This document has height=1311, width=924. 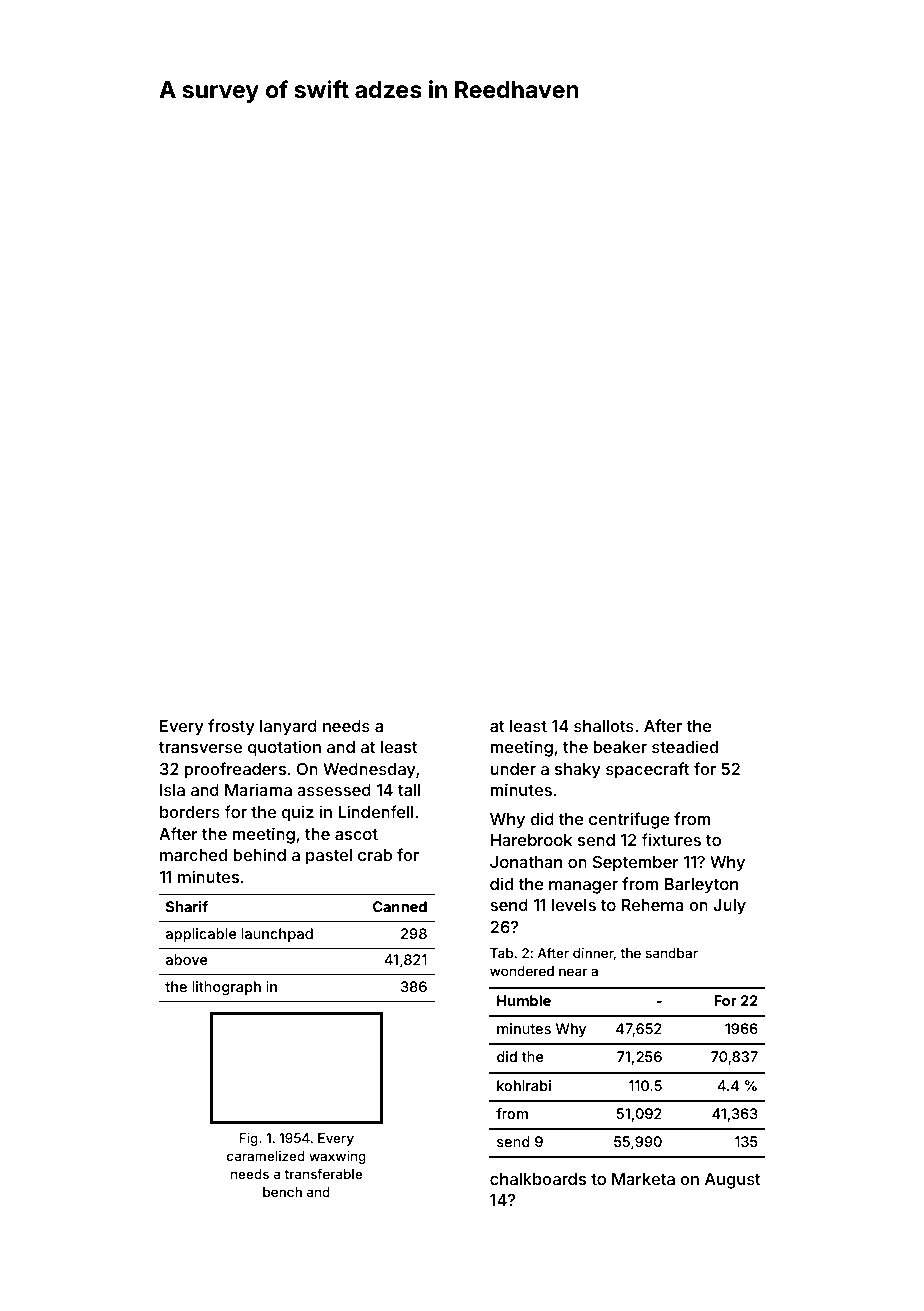 I want to click on shallots, so click(x=604, y=726).
